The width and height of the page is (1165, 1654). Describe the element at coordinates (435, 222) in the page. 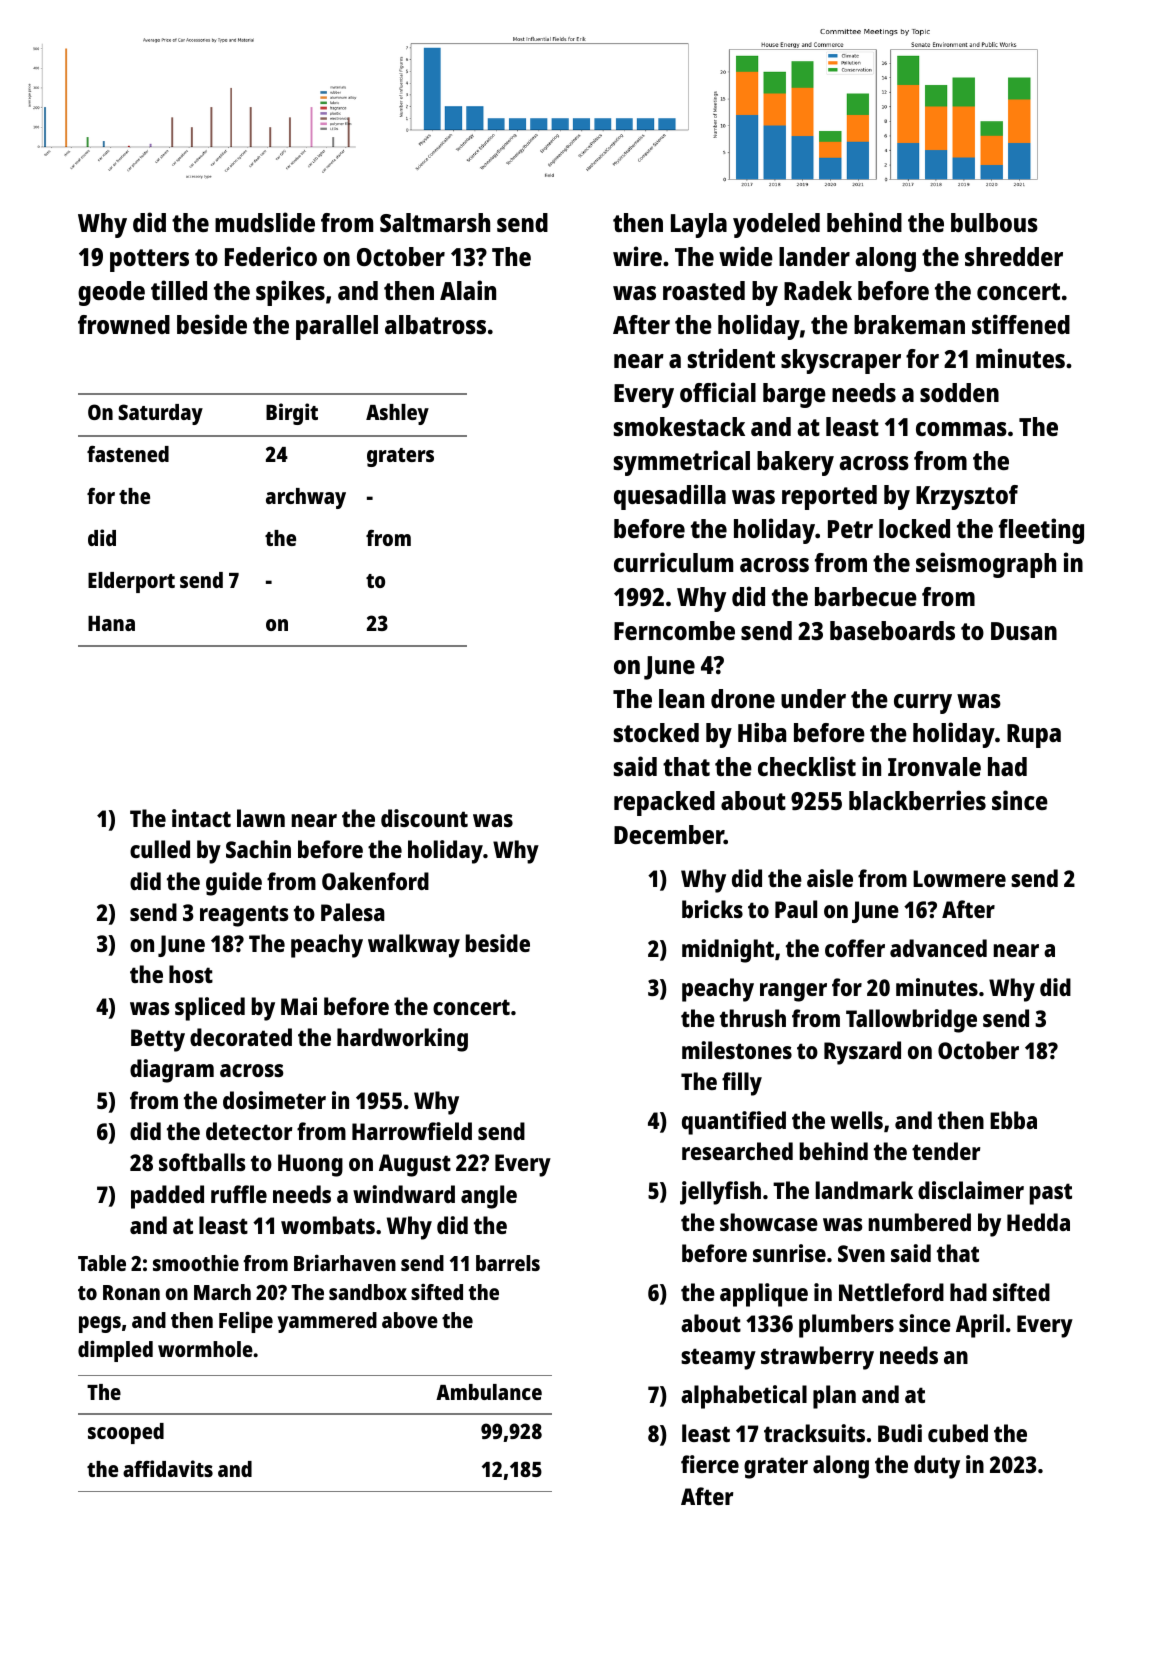

I see `Saltmarsh` at that location.
